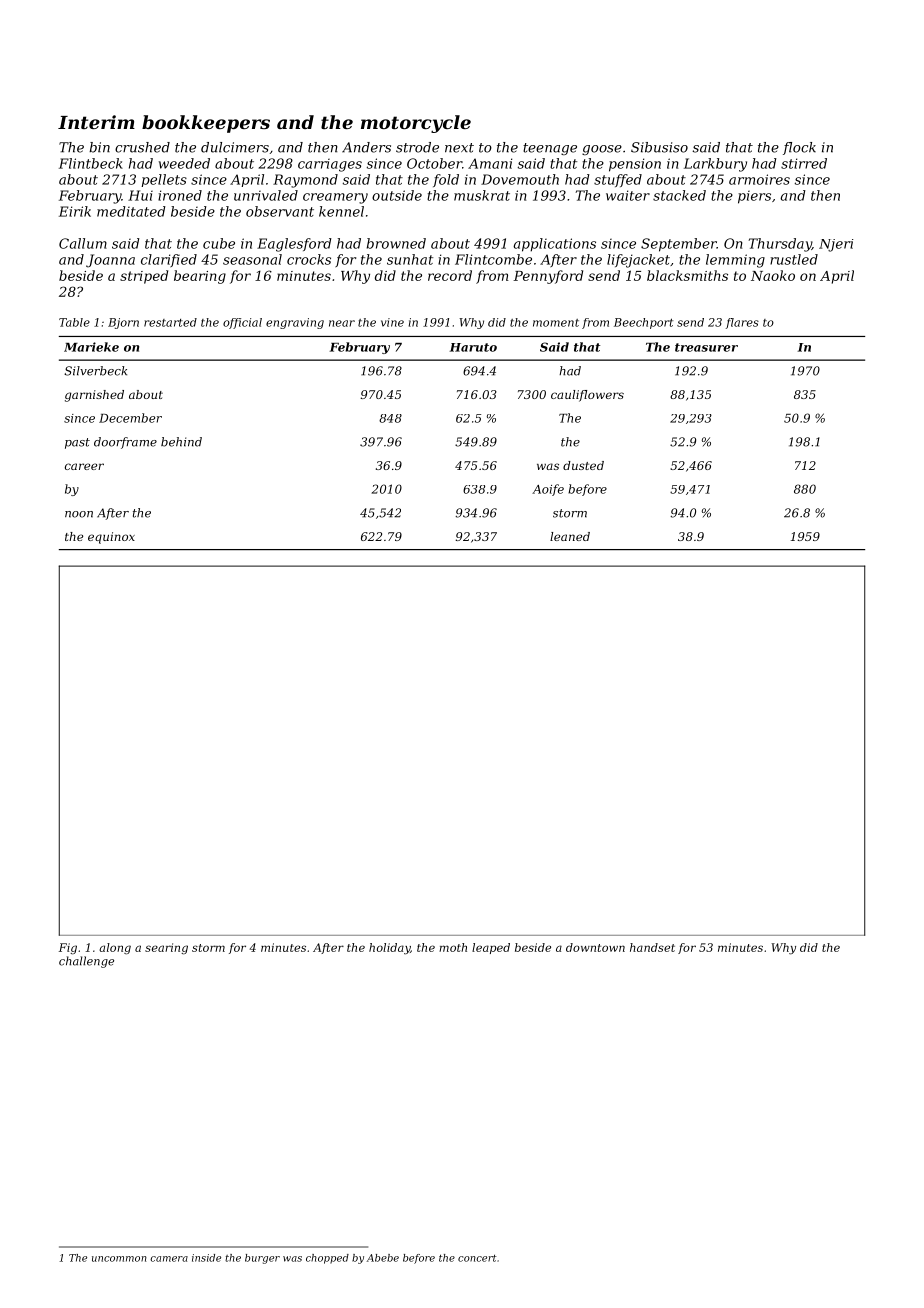  I want to click on concert, so click(477, 1258).
